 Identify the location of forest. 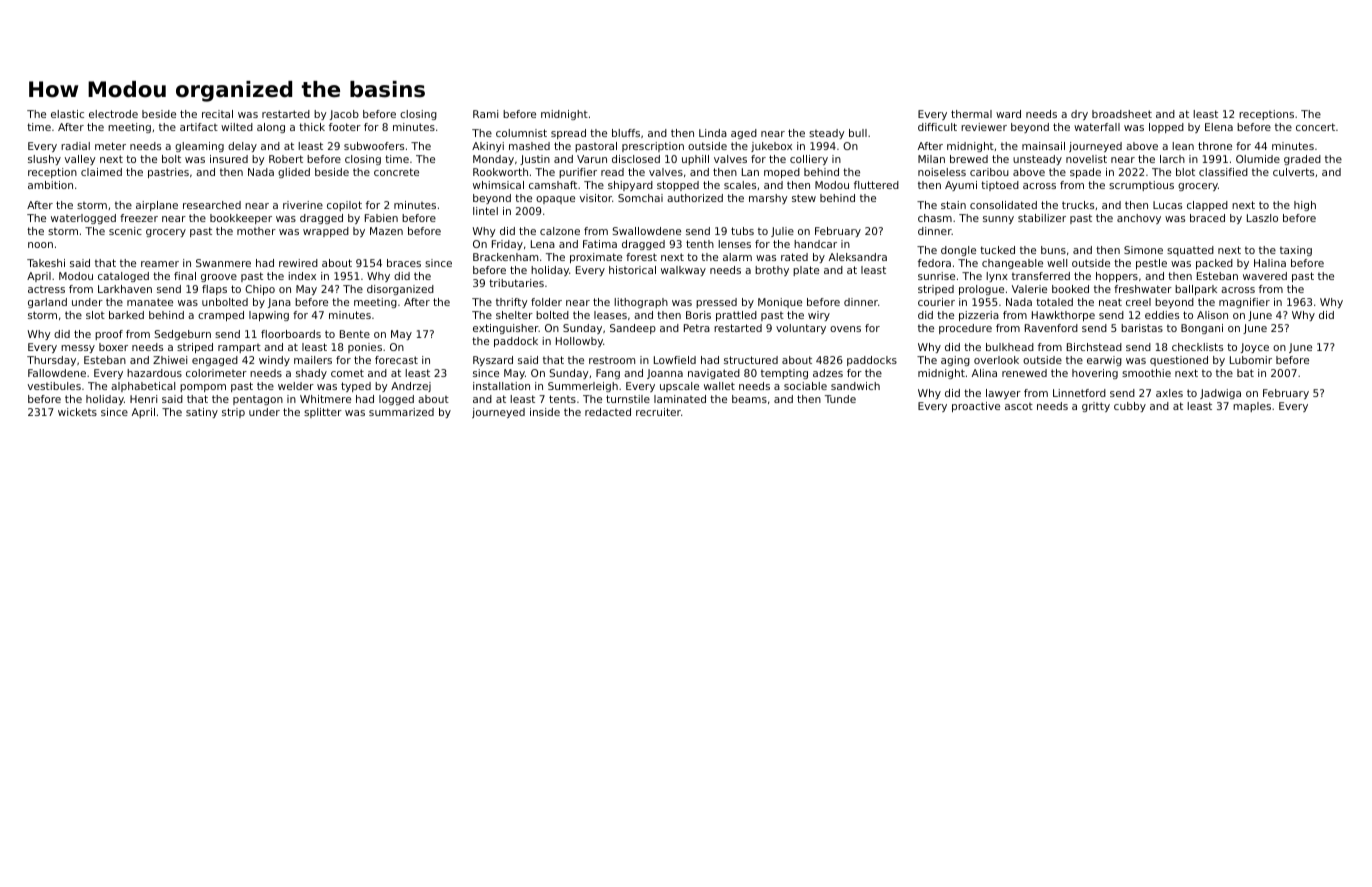
(641, 257).
